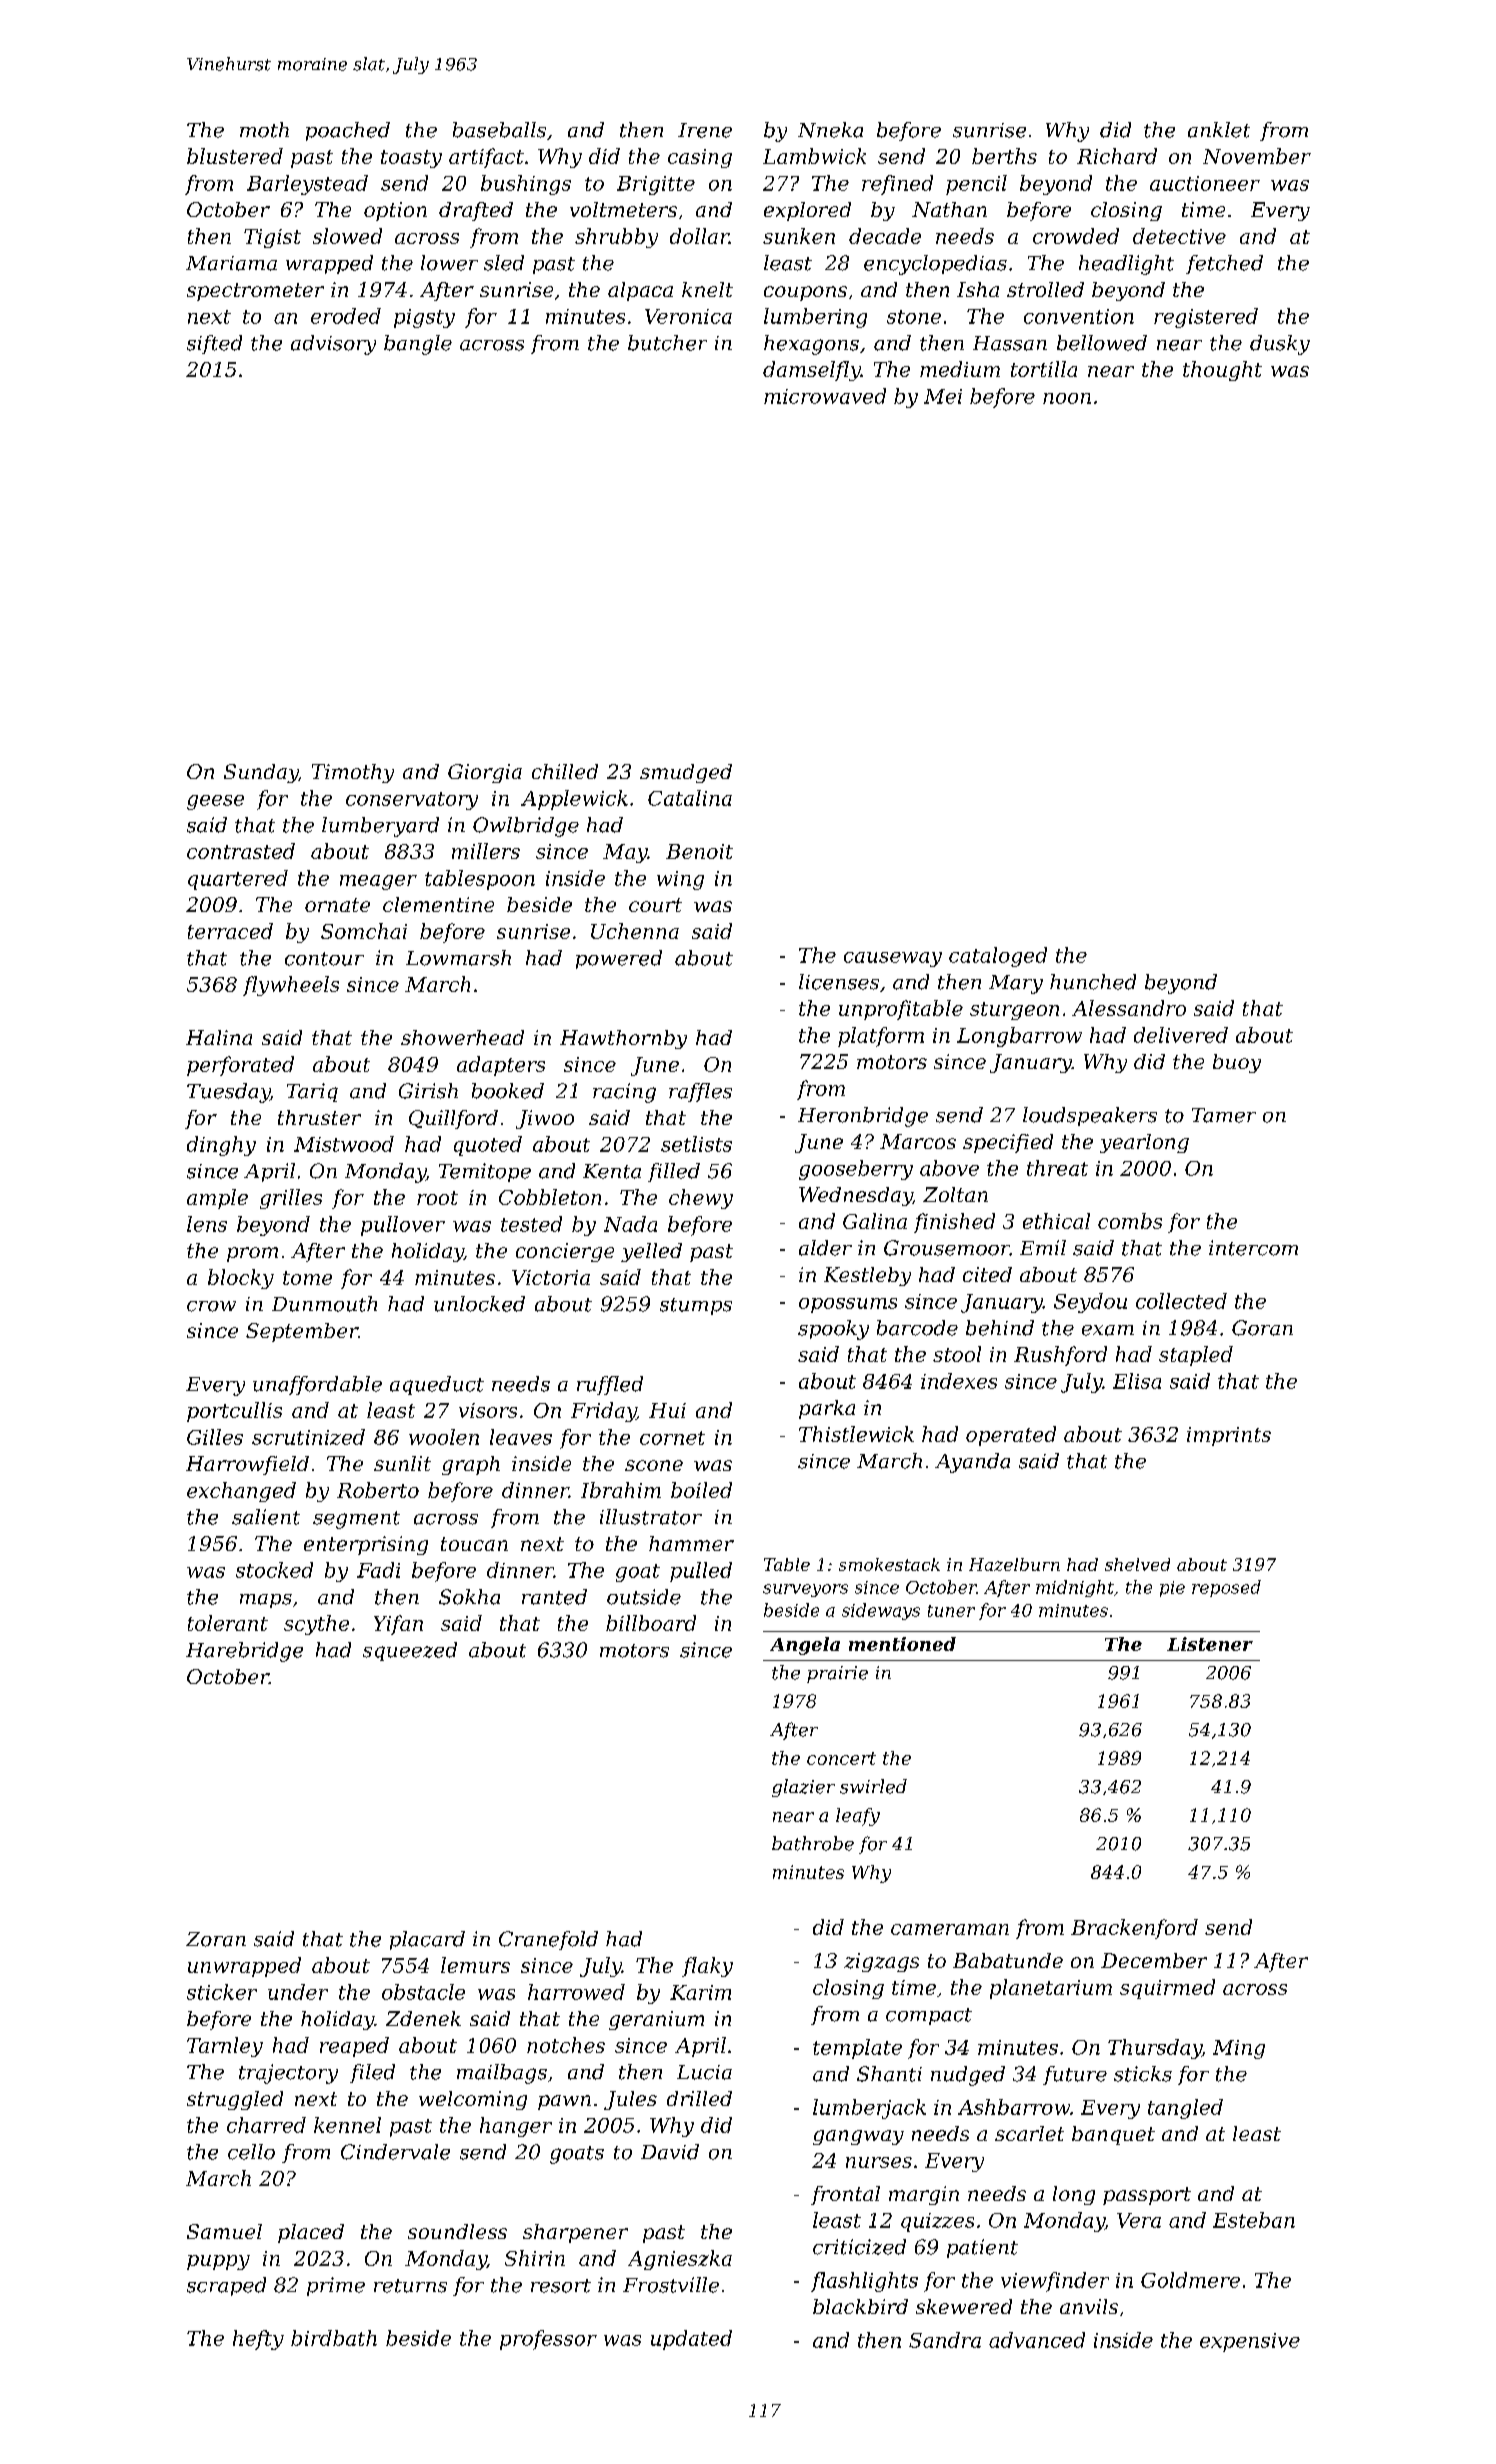 This document has height=2464, width=1496. I want to click on dusky, so click(1280, 345).
